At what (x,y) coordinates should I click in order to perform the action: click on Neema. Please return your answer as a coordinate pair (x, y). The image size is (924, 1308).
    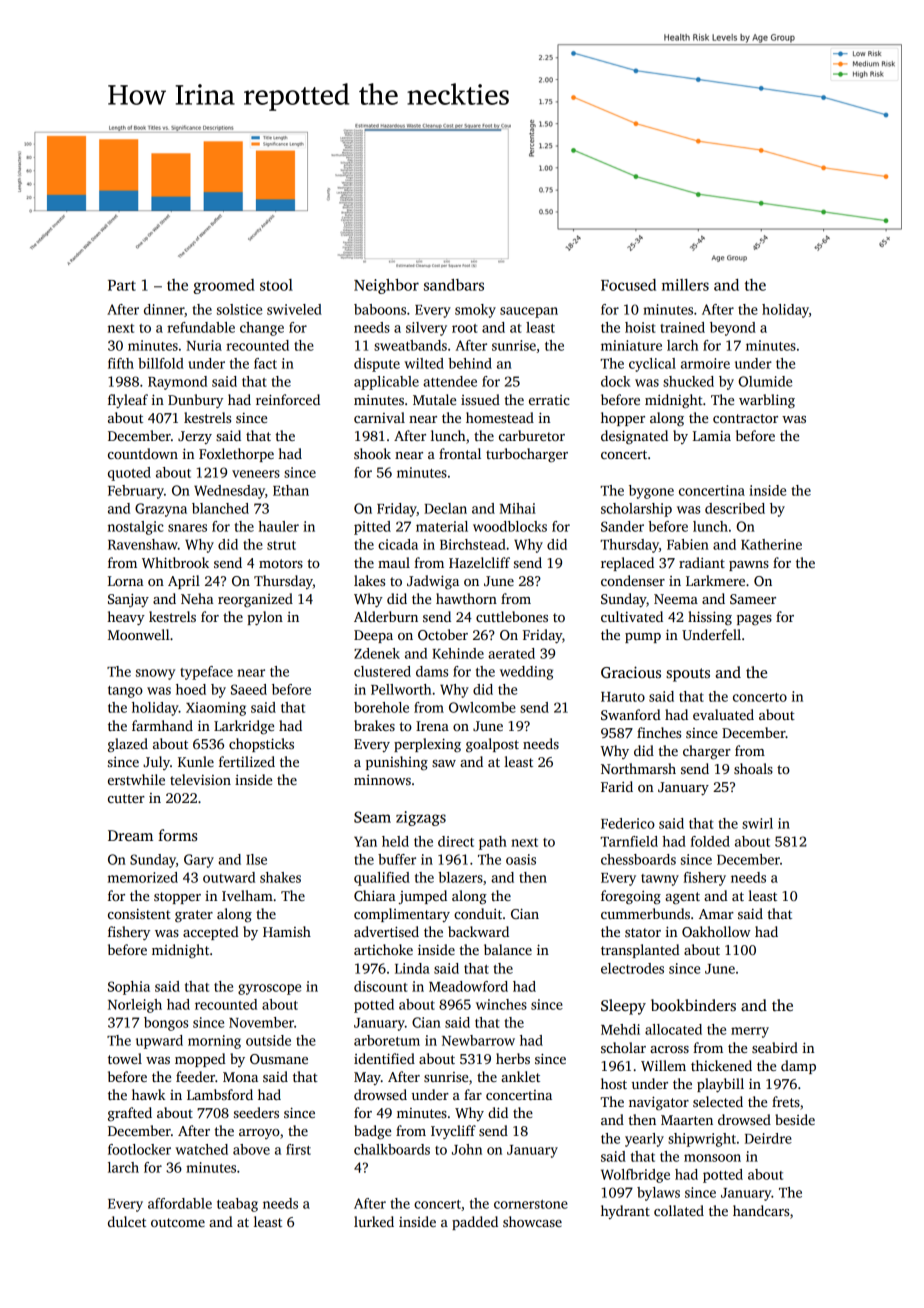
    Looking at the image, I should click on (676, 599).
